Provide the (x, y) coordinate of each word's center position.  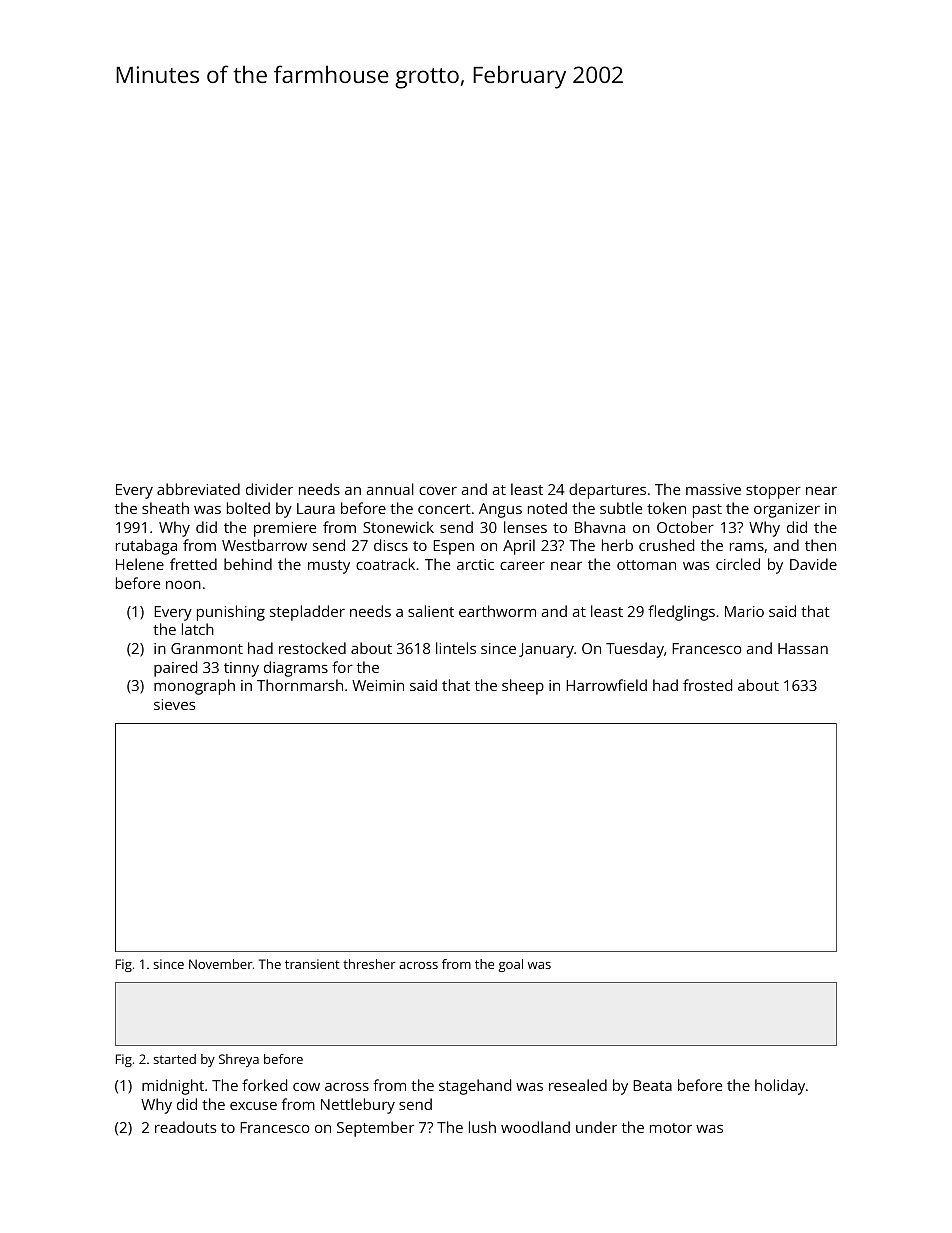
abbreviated (198, 489)
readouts (185, 1127)
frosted (707, 685)
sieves (174, 704)
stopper (773, 492)
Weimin (378, 685)
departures (607, 491)
